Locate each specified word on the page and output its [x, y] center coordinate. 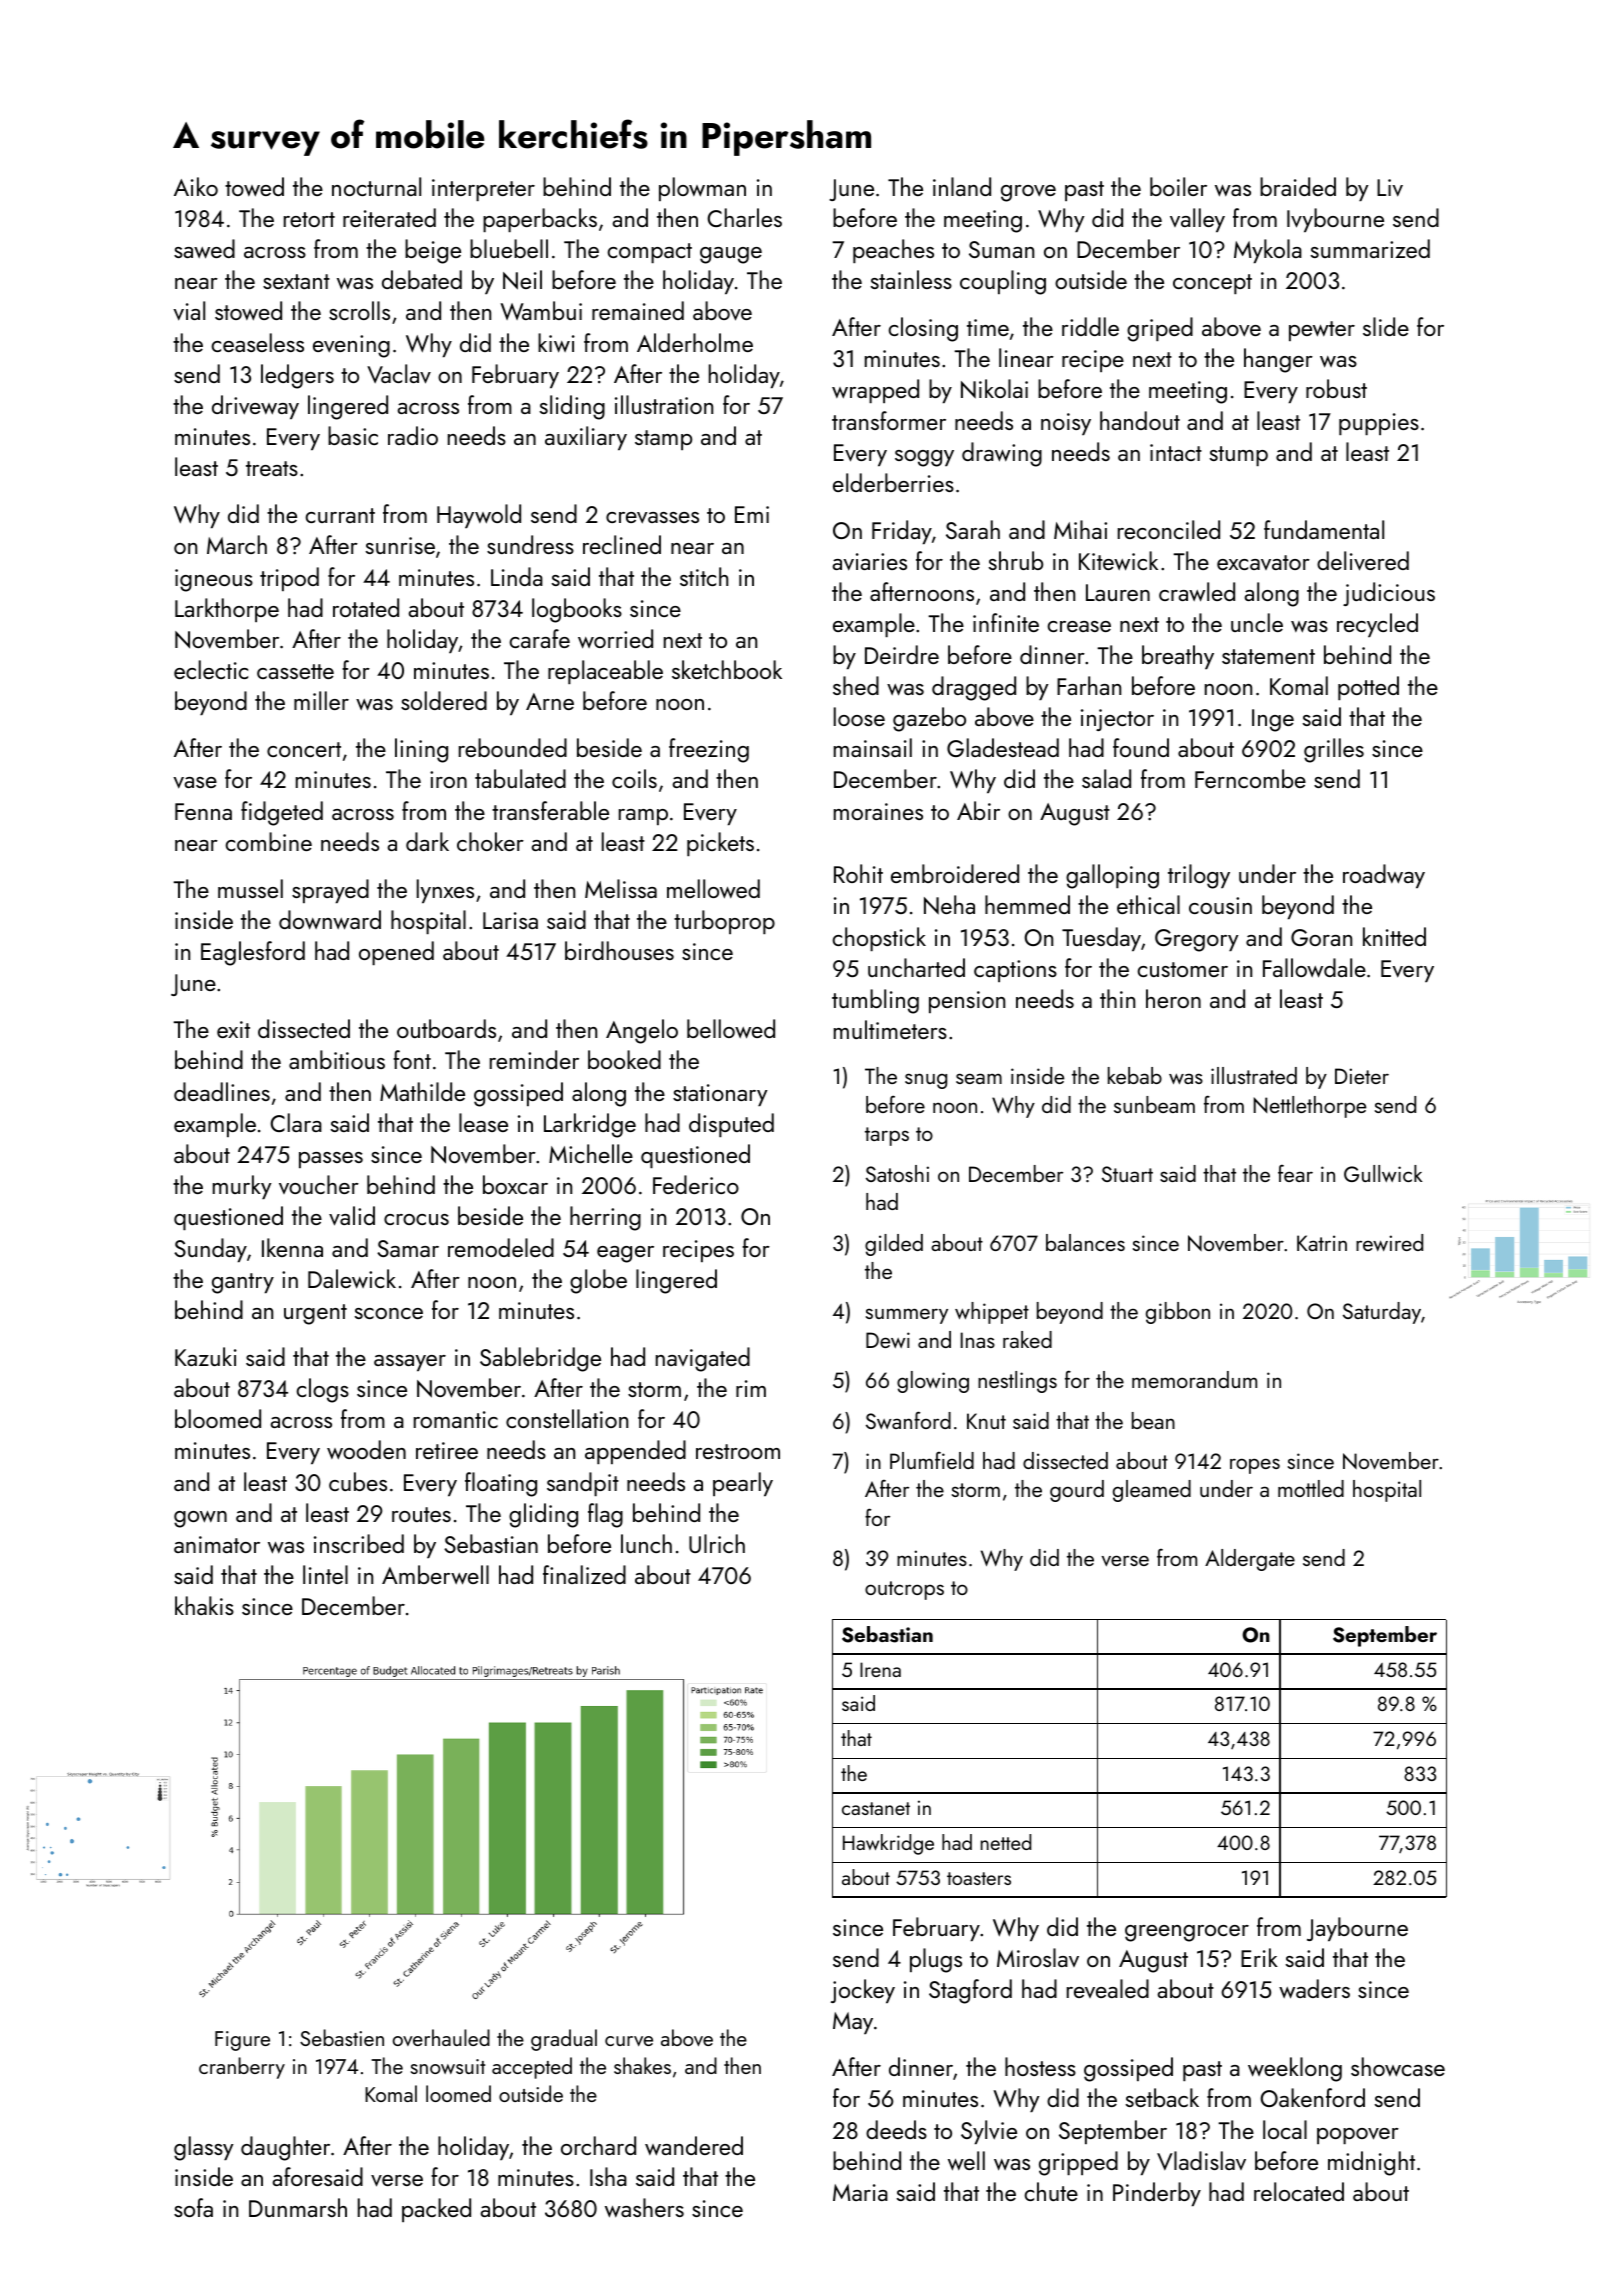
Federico [696, 1184]
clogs [322, 1390]
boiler [1178, 186]
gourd [1077, 1491]
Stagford [970, 1991]
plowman [702, 189]
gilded [894, 1245]
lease [483, 1122]
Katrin [1322, 1243]
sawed [204, 249]
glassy [204, 2148]
